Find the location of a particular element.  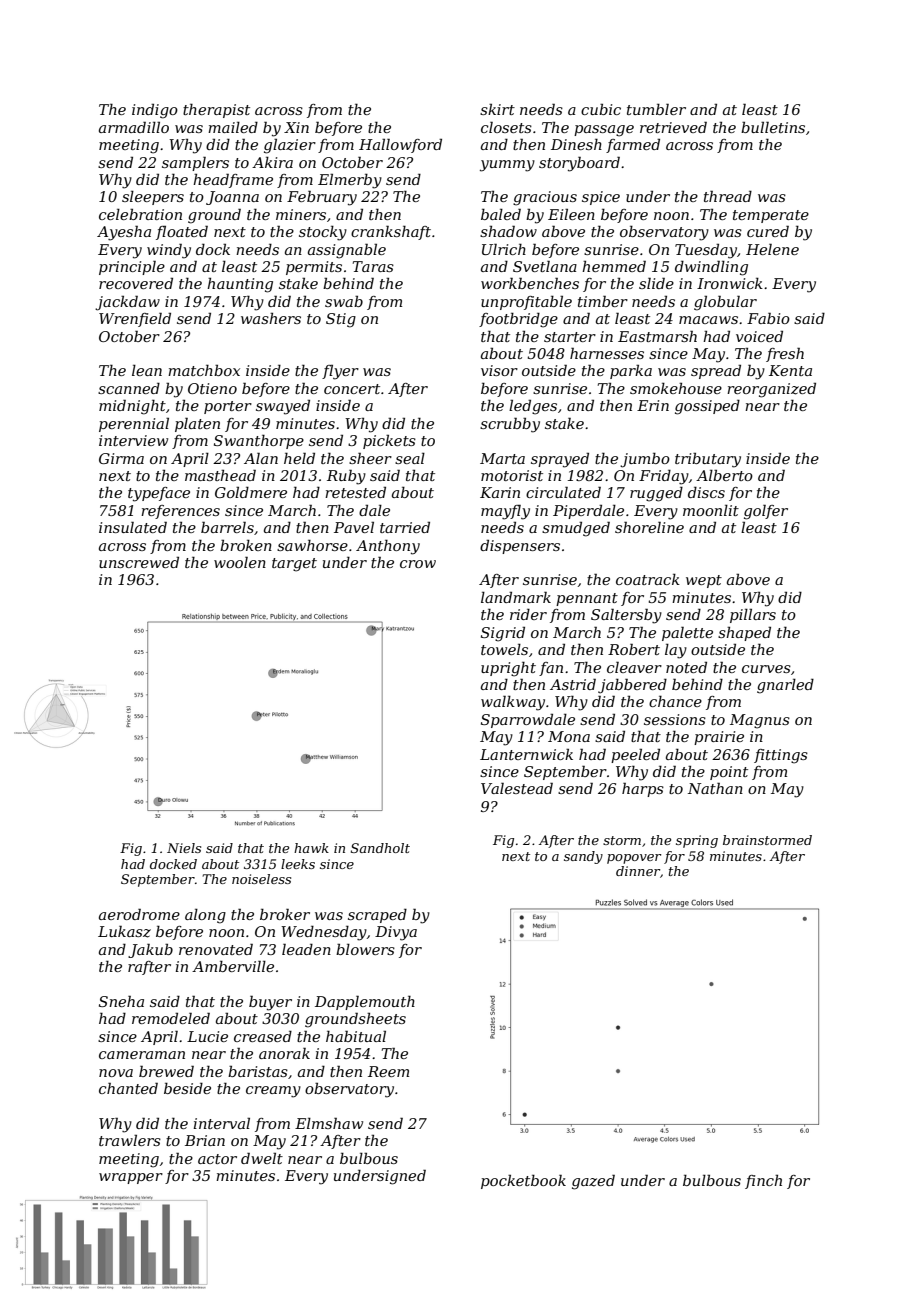

scanned is located at coordinates (129, 388).
